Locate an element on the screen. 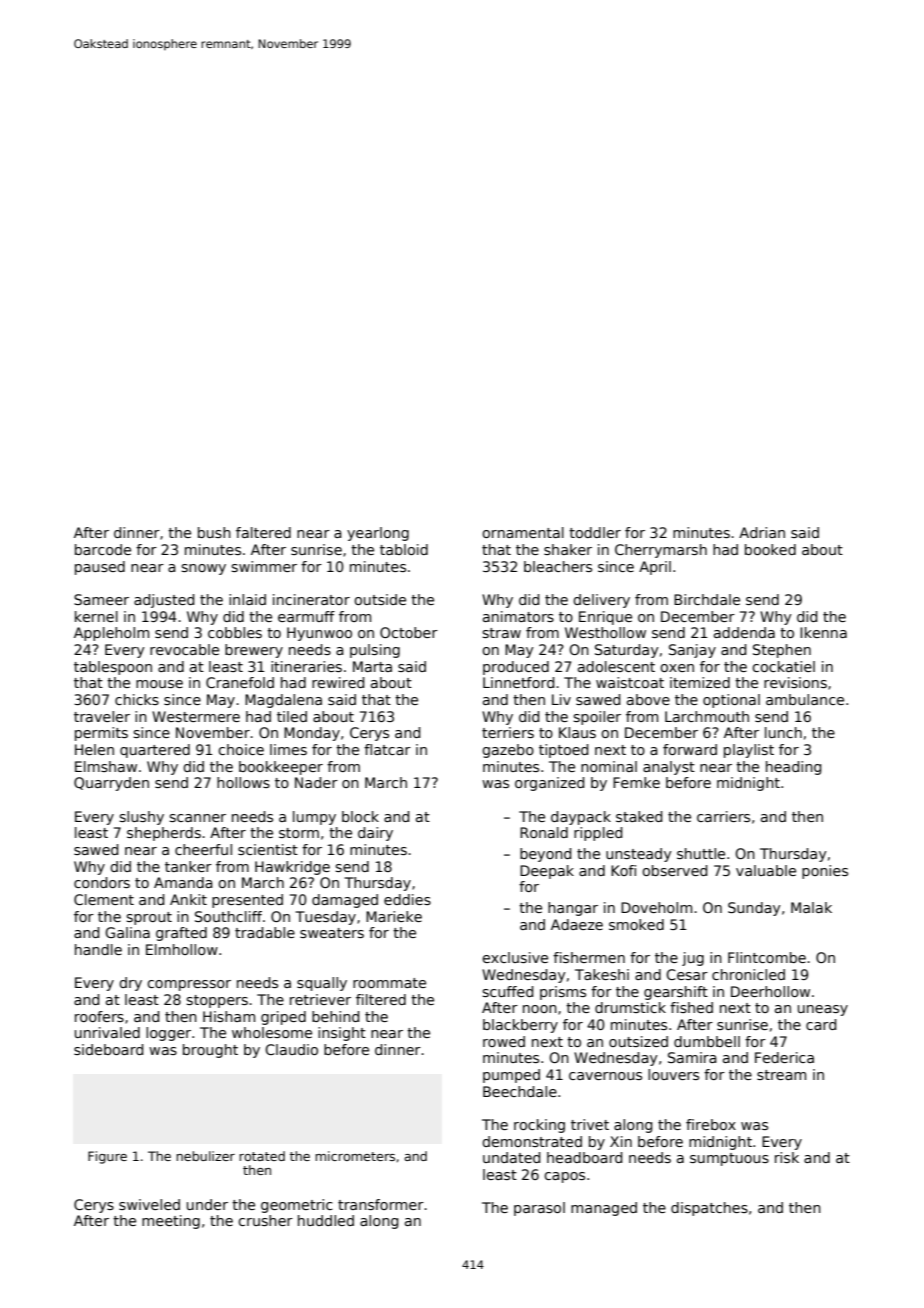  stream is located at coordinates (781, 1075).
